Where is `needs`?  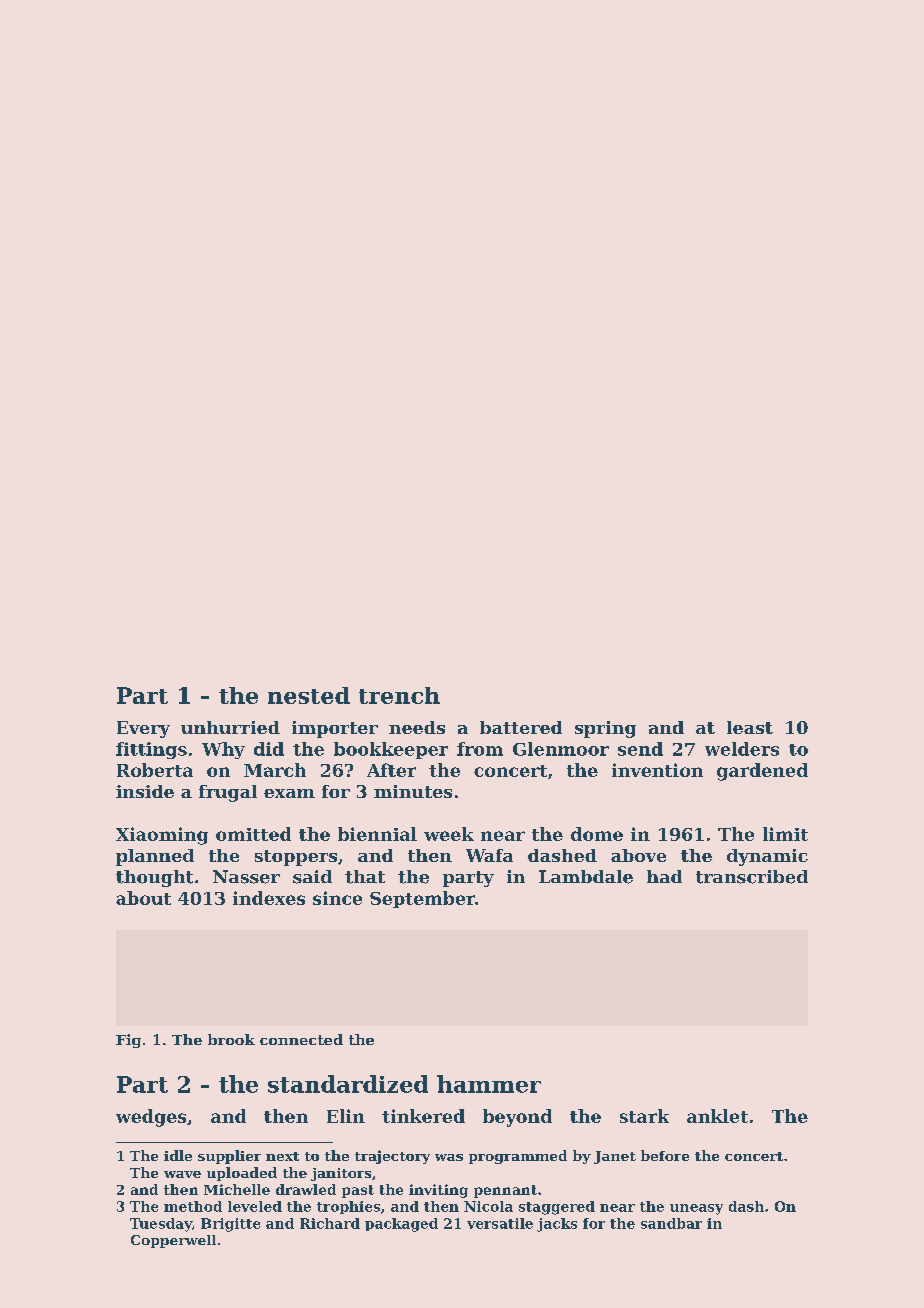
needs is located at coordinates (417, 727).
